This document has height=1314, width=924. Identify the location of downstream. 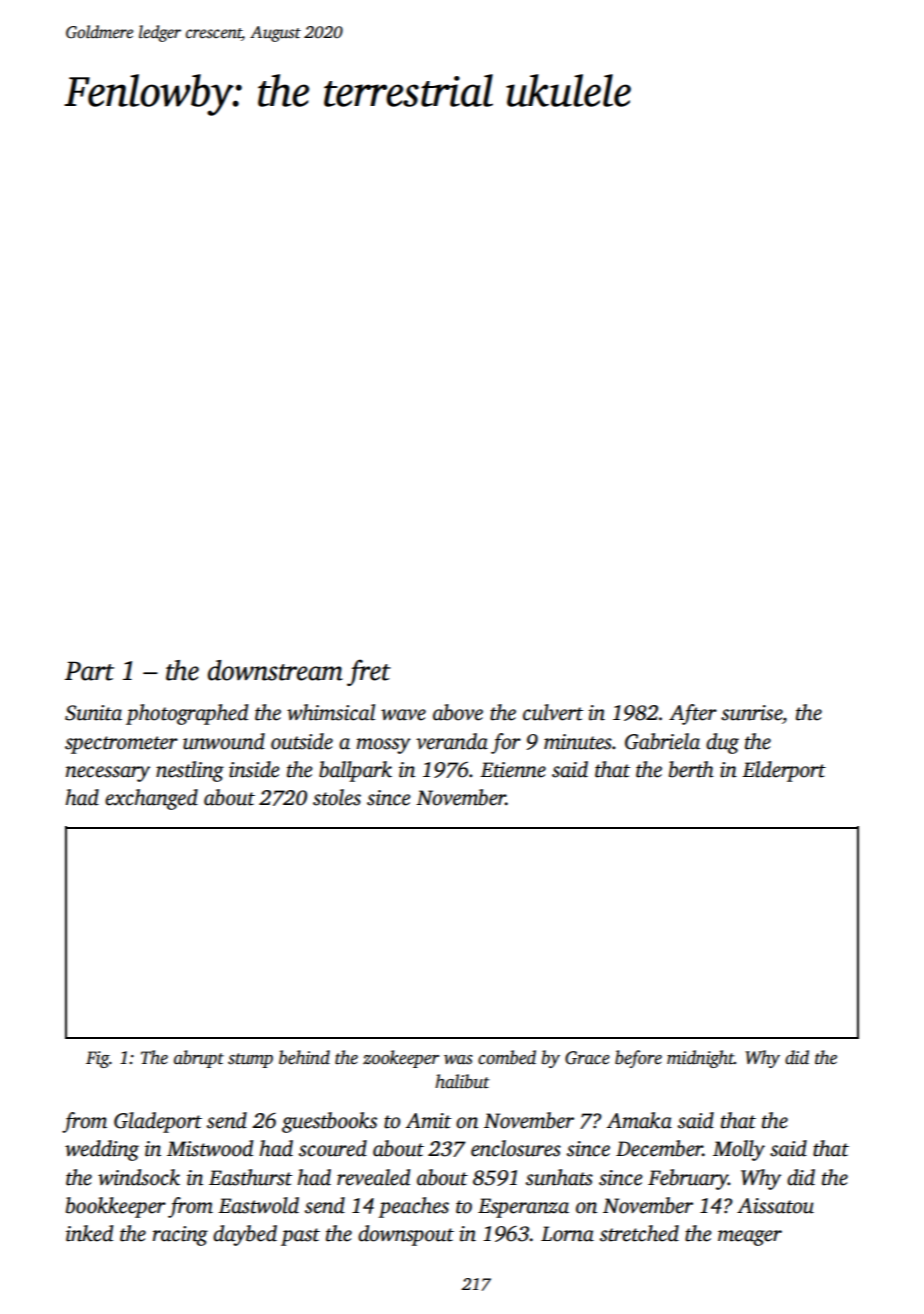
(275, 670).
